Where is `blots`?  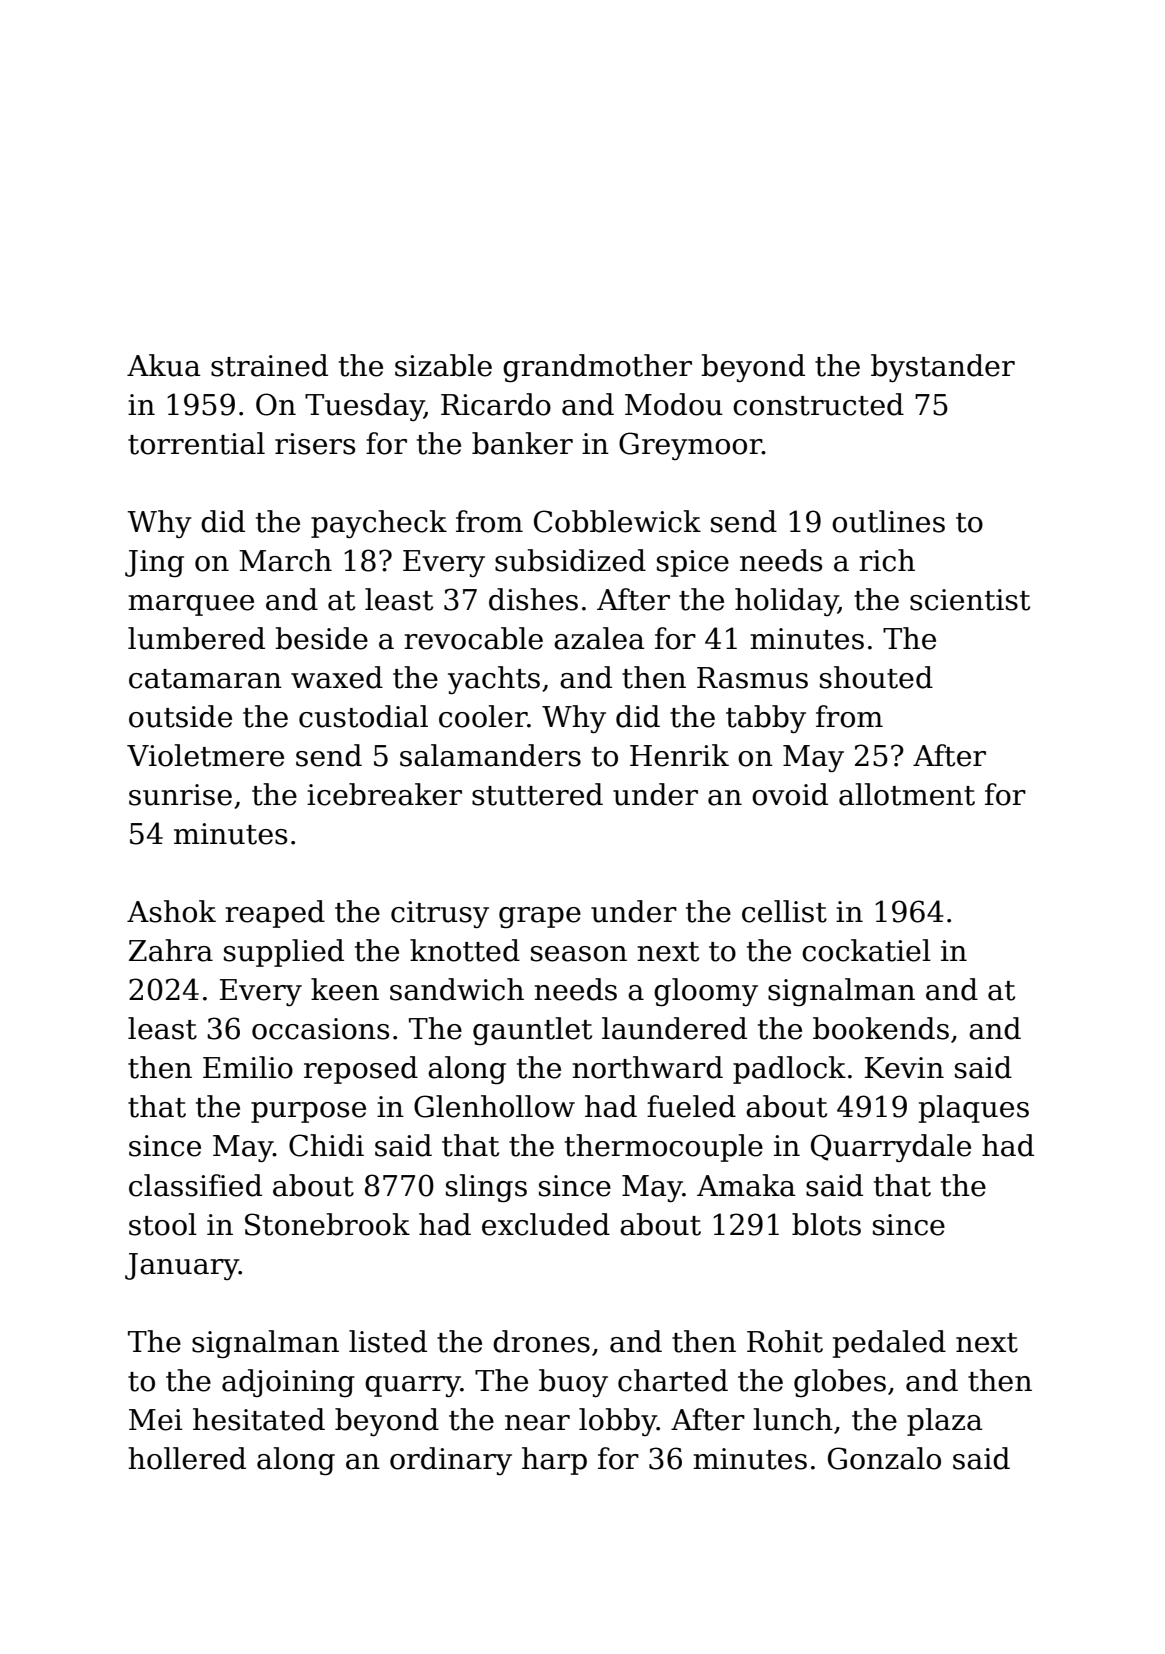
blots is located at coordinates (826, 1224).
